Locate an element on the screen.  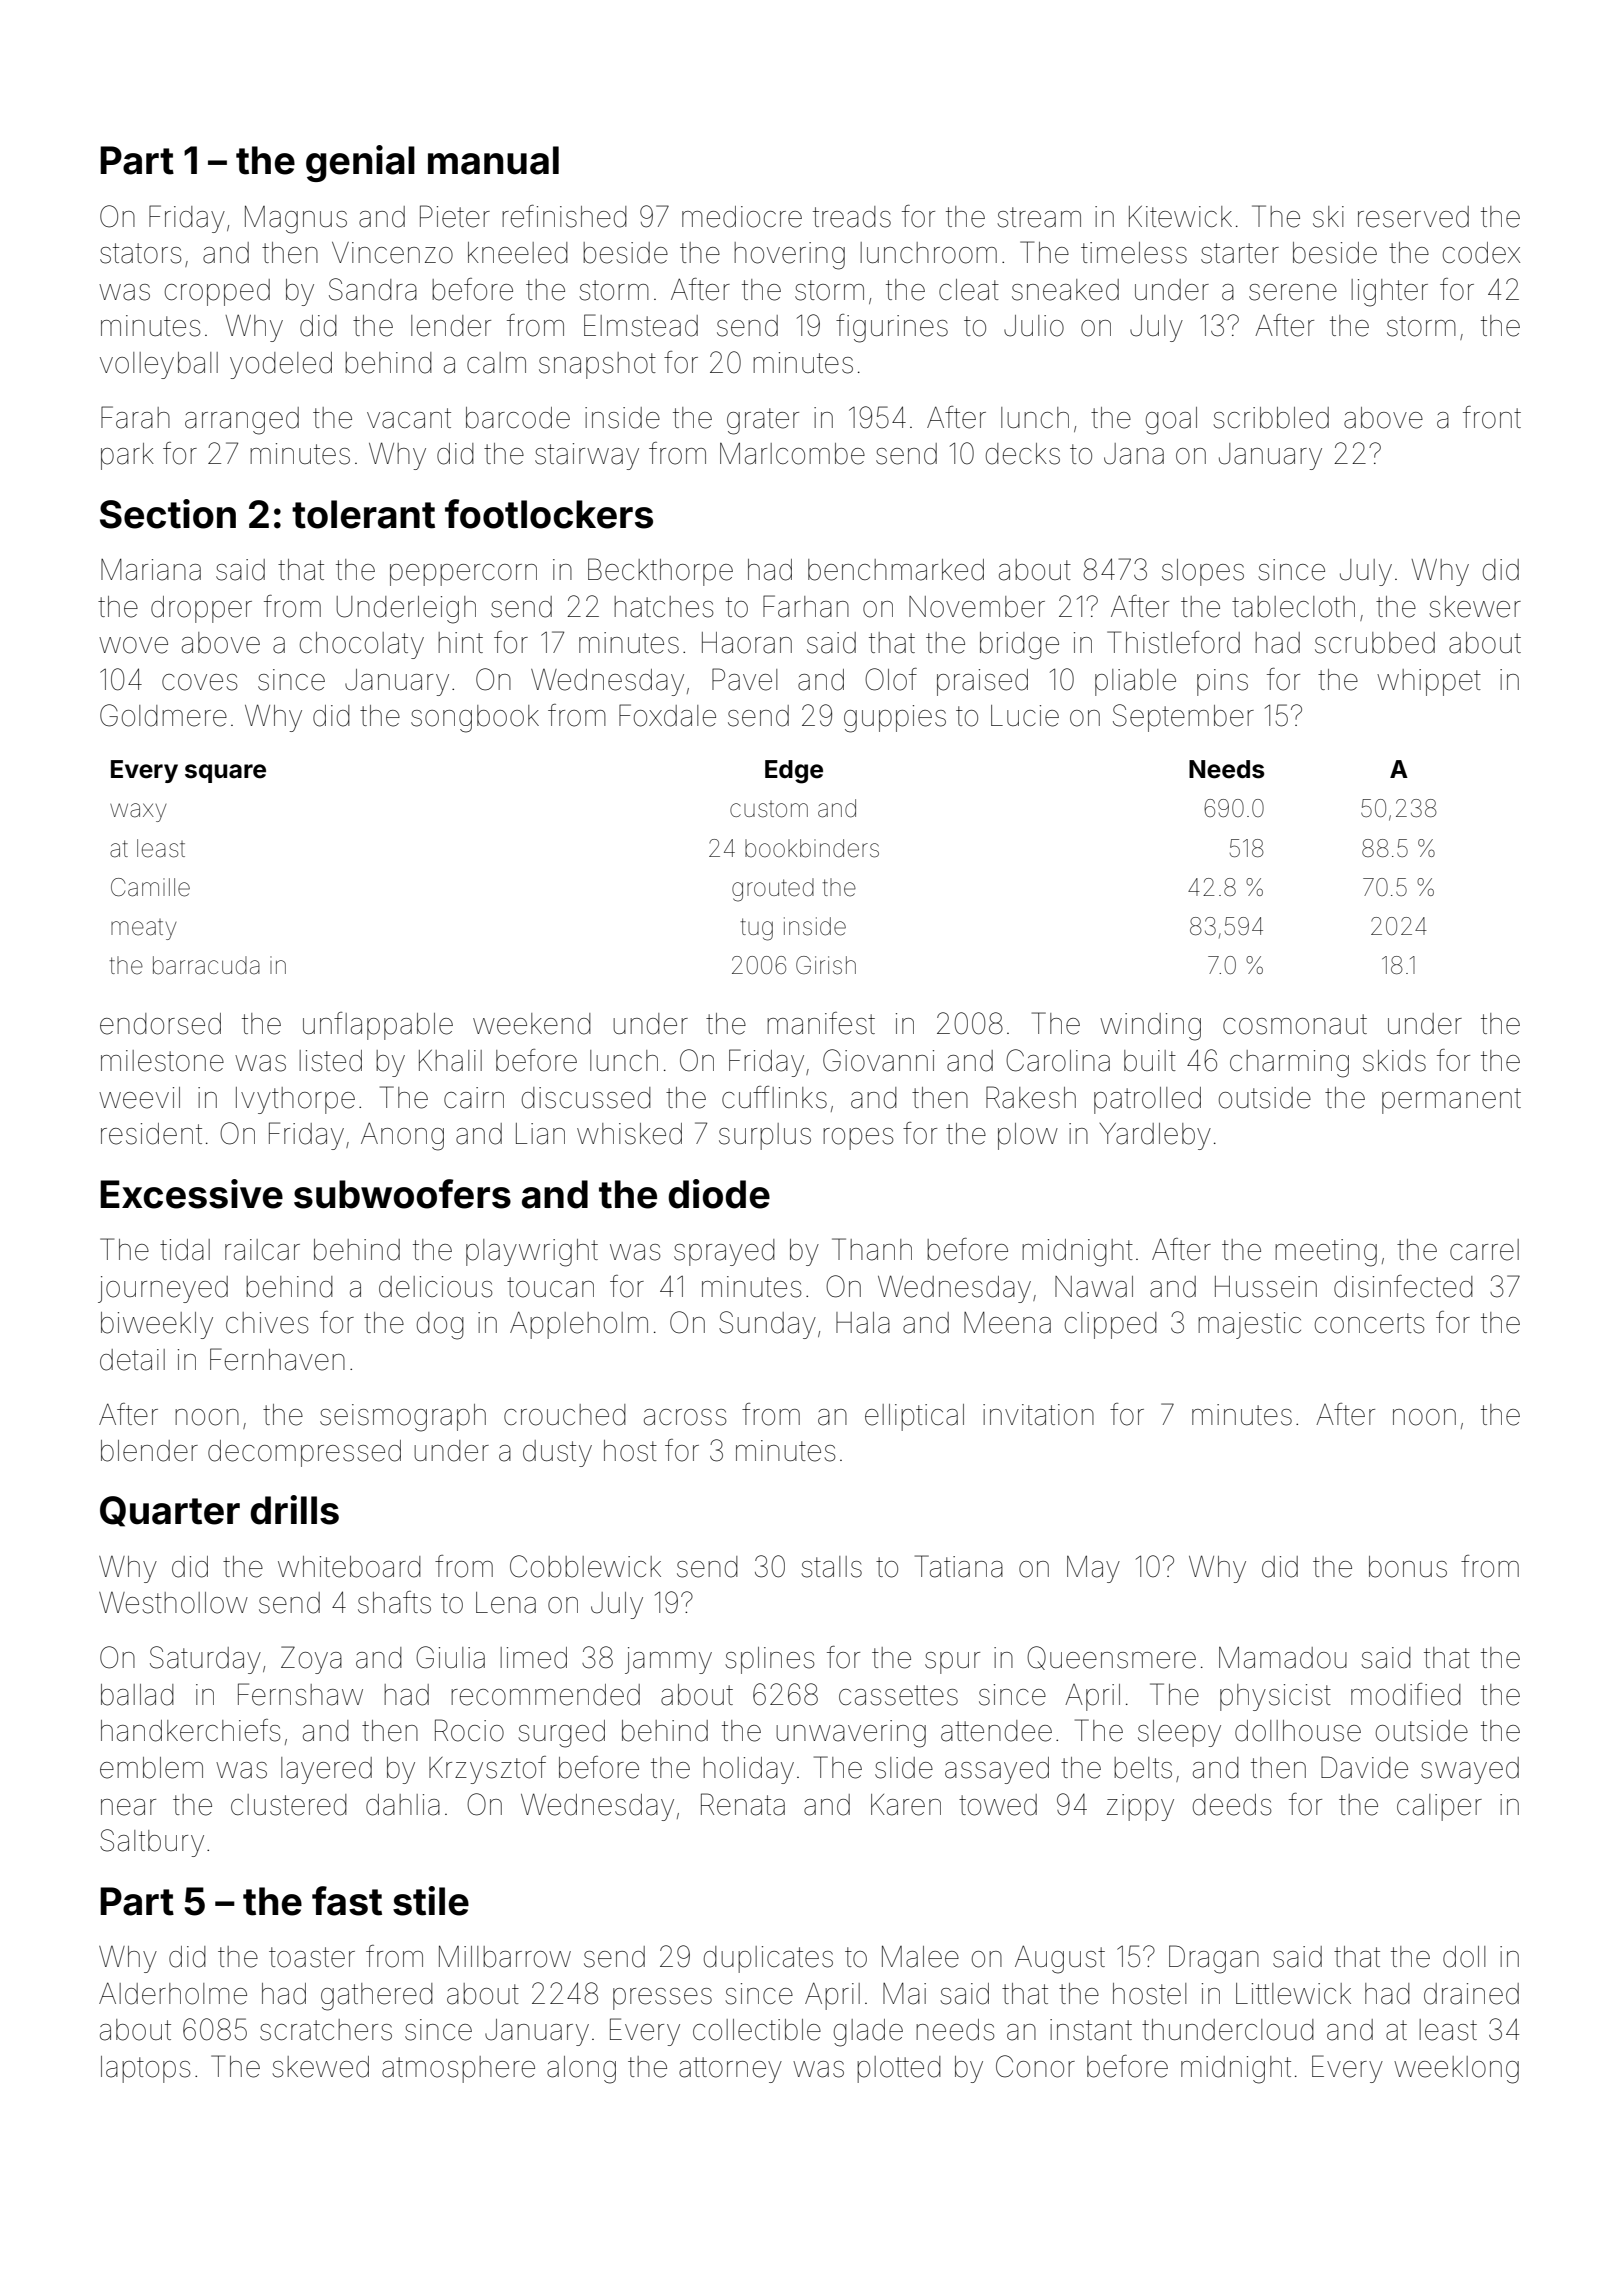
carrel is located at coordinates (1484, 1250).
